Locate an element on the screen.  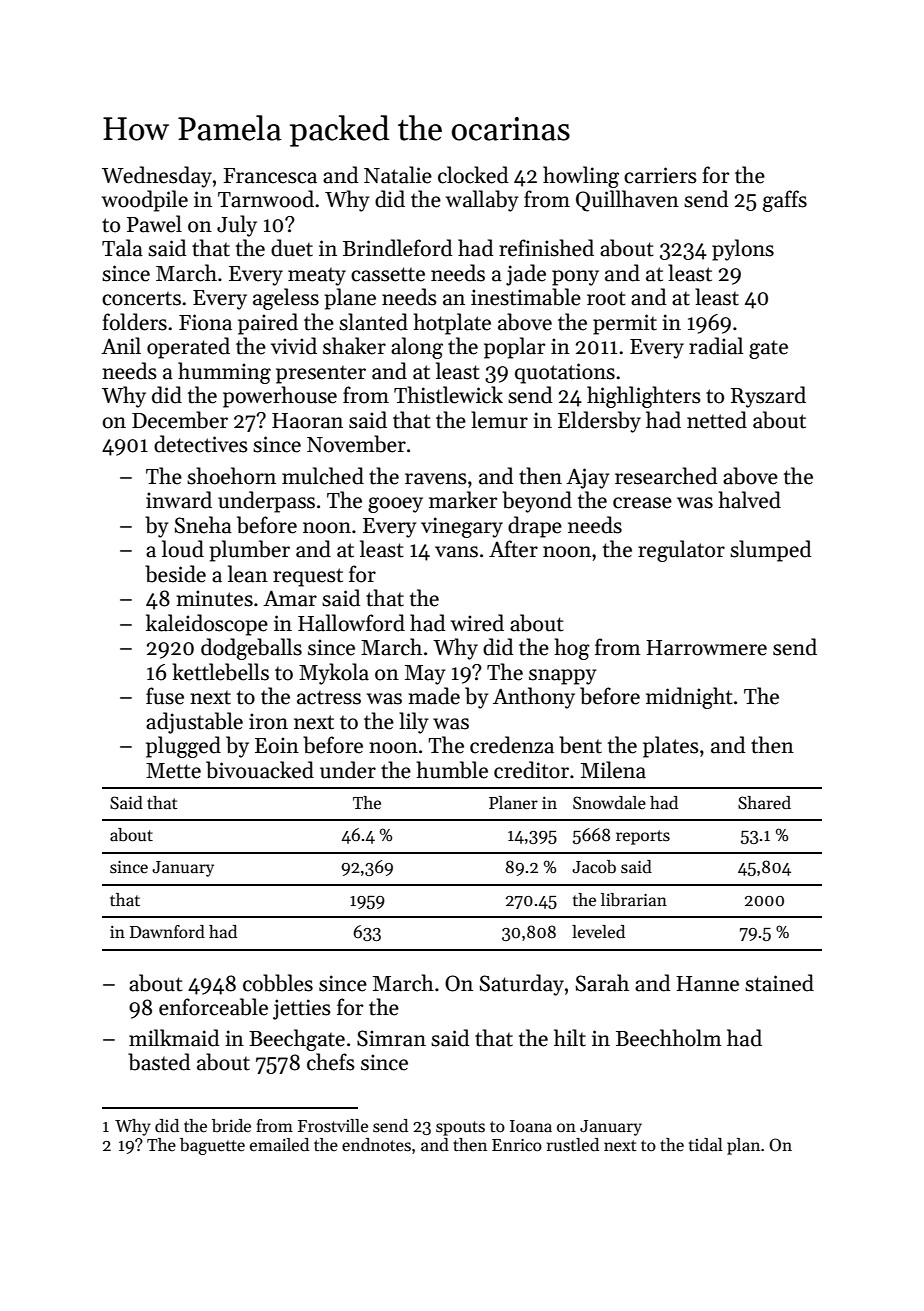
Hanne is located at coordinates (707, 984).
